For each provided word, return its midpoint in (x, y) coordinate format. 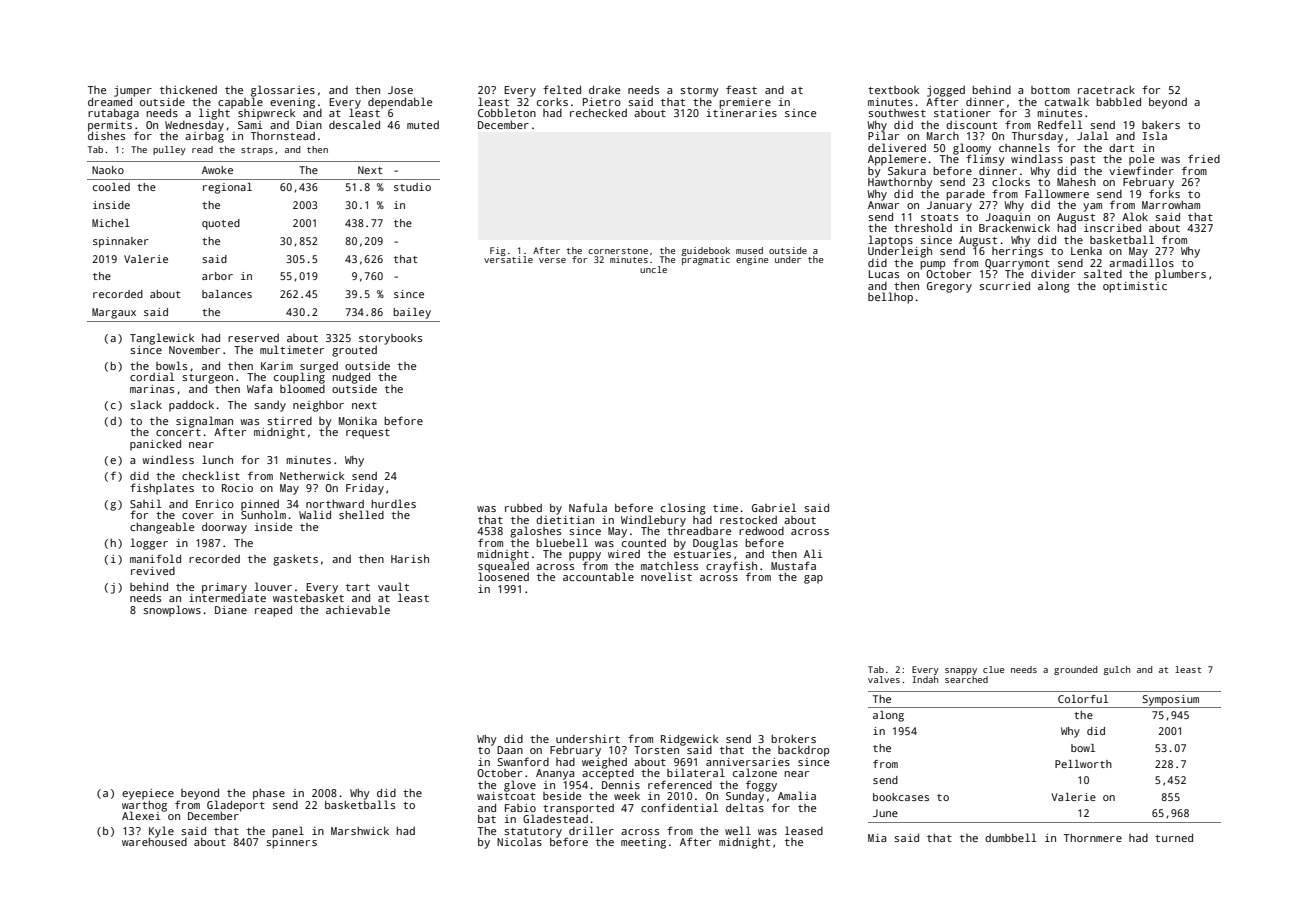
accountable (598, 576)
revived (153, 571)
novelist (666, 576)
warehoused (154, 842)
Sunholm (263, 515)
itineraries (742, 113)
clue (993, 669)
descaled (354, 124)
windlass (1037, 158)
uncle (653, 269)
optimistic (1135, 287)
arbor (217, 276)
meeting (643, 843)
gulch (1117, 670)
